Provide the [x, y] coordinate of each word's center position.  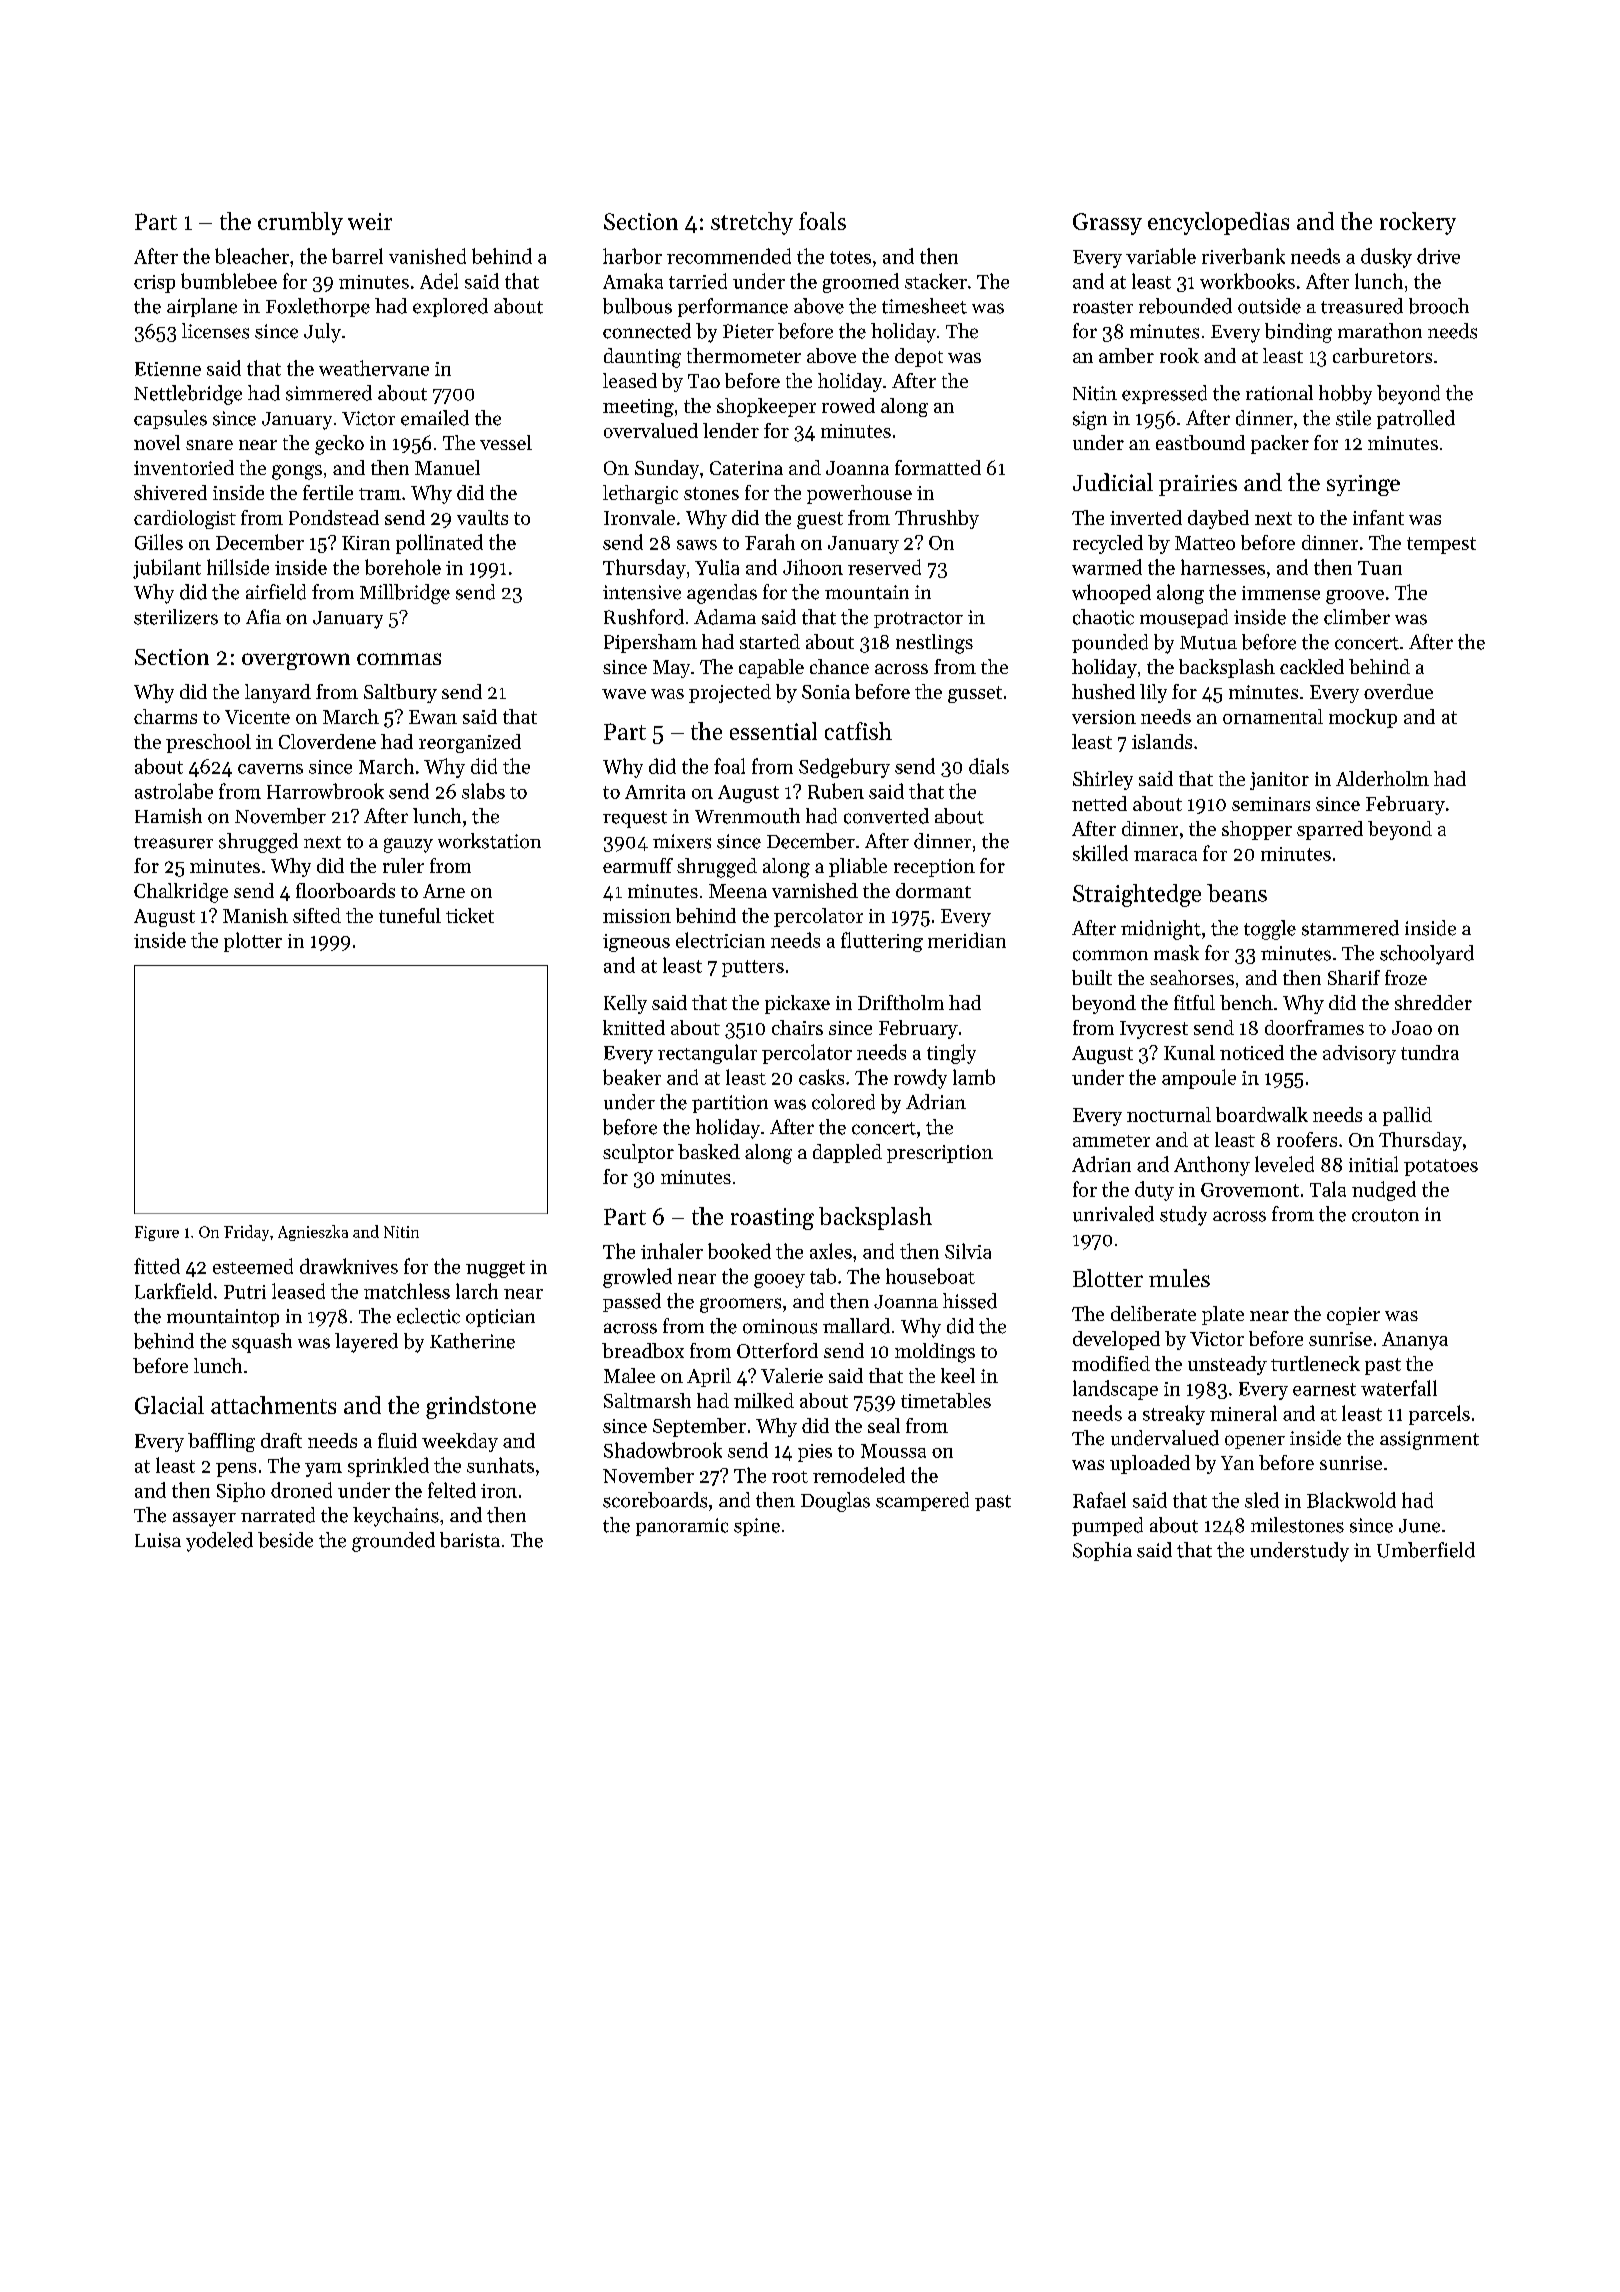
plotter [253, 942]
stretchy [752, 223]
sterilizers [176, 617]
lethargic [640, 494]
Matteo [1205, 543]
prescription [940, 1154]
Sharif [1354, 977]
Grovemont [1250, 1190]
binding [1298, 333]
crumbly [300, 223]
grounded [393, 1542]
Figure [157, 1233]
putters [753, 968]
